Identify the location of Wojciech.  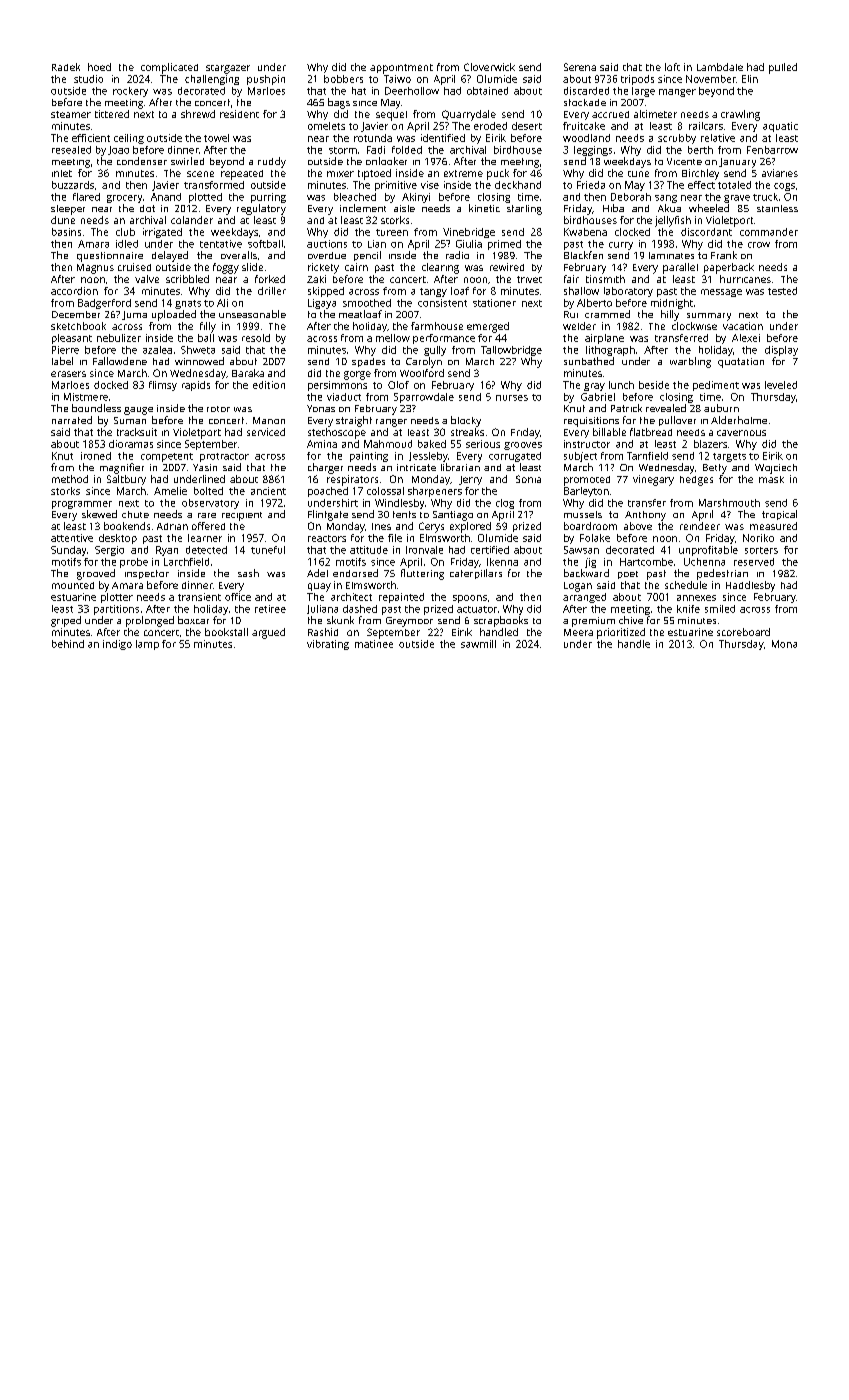
(776, 469).
